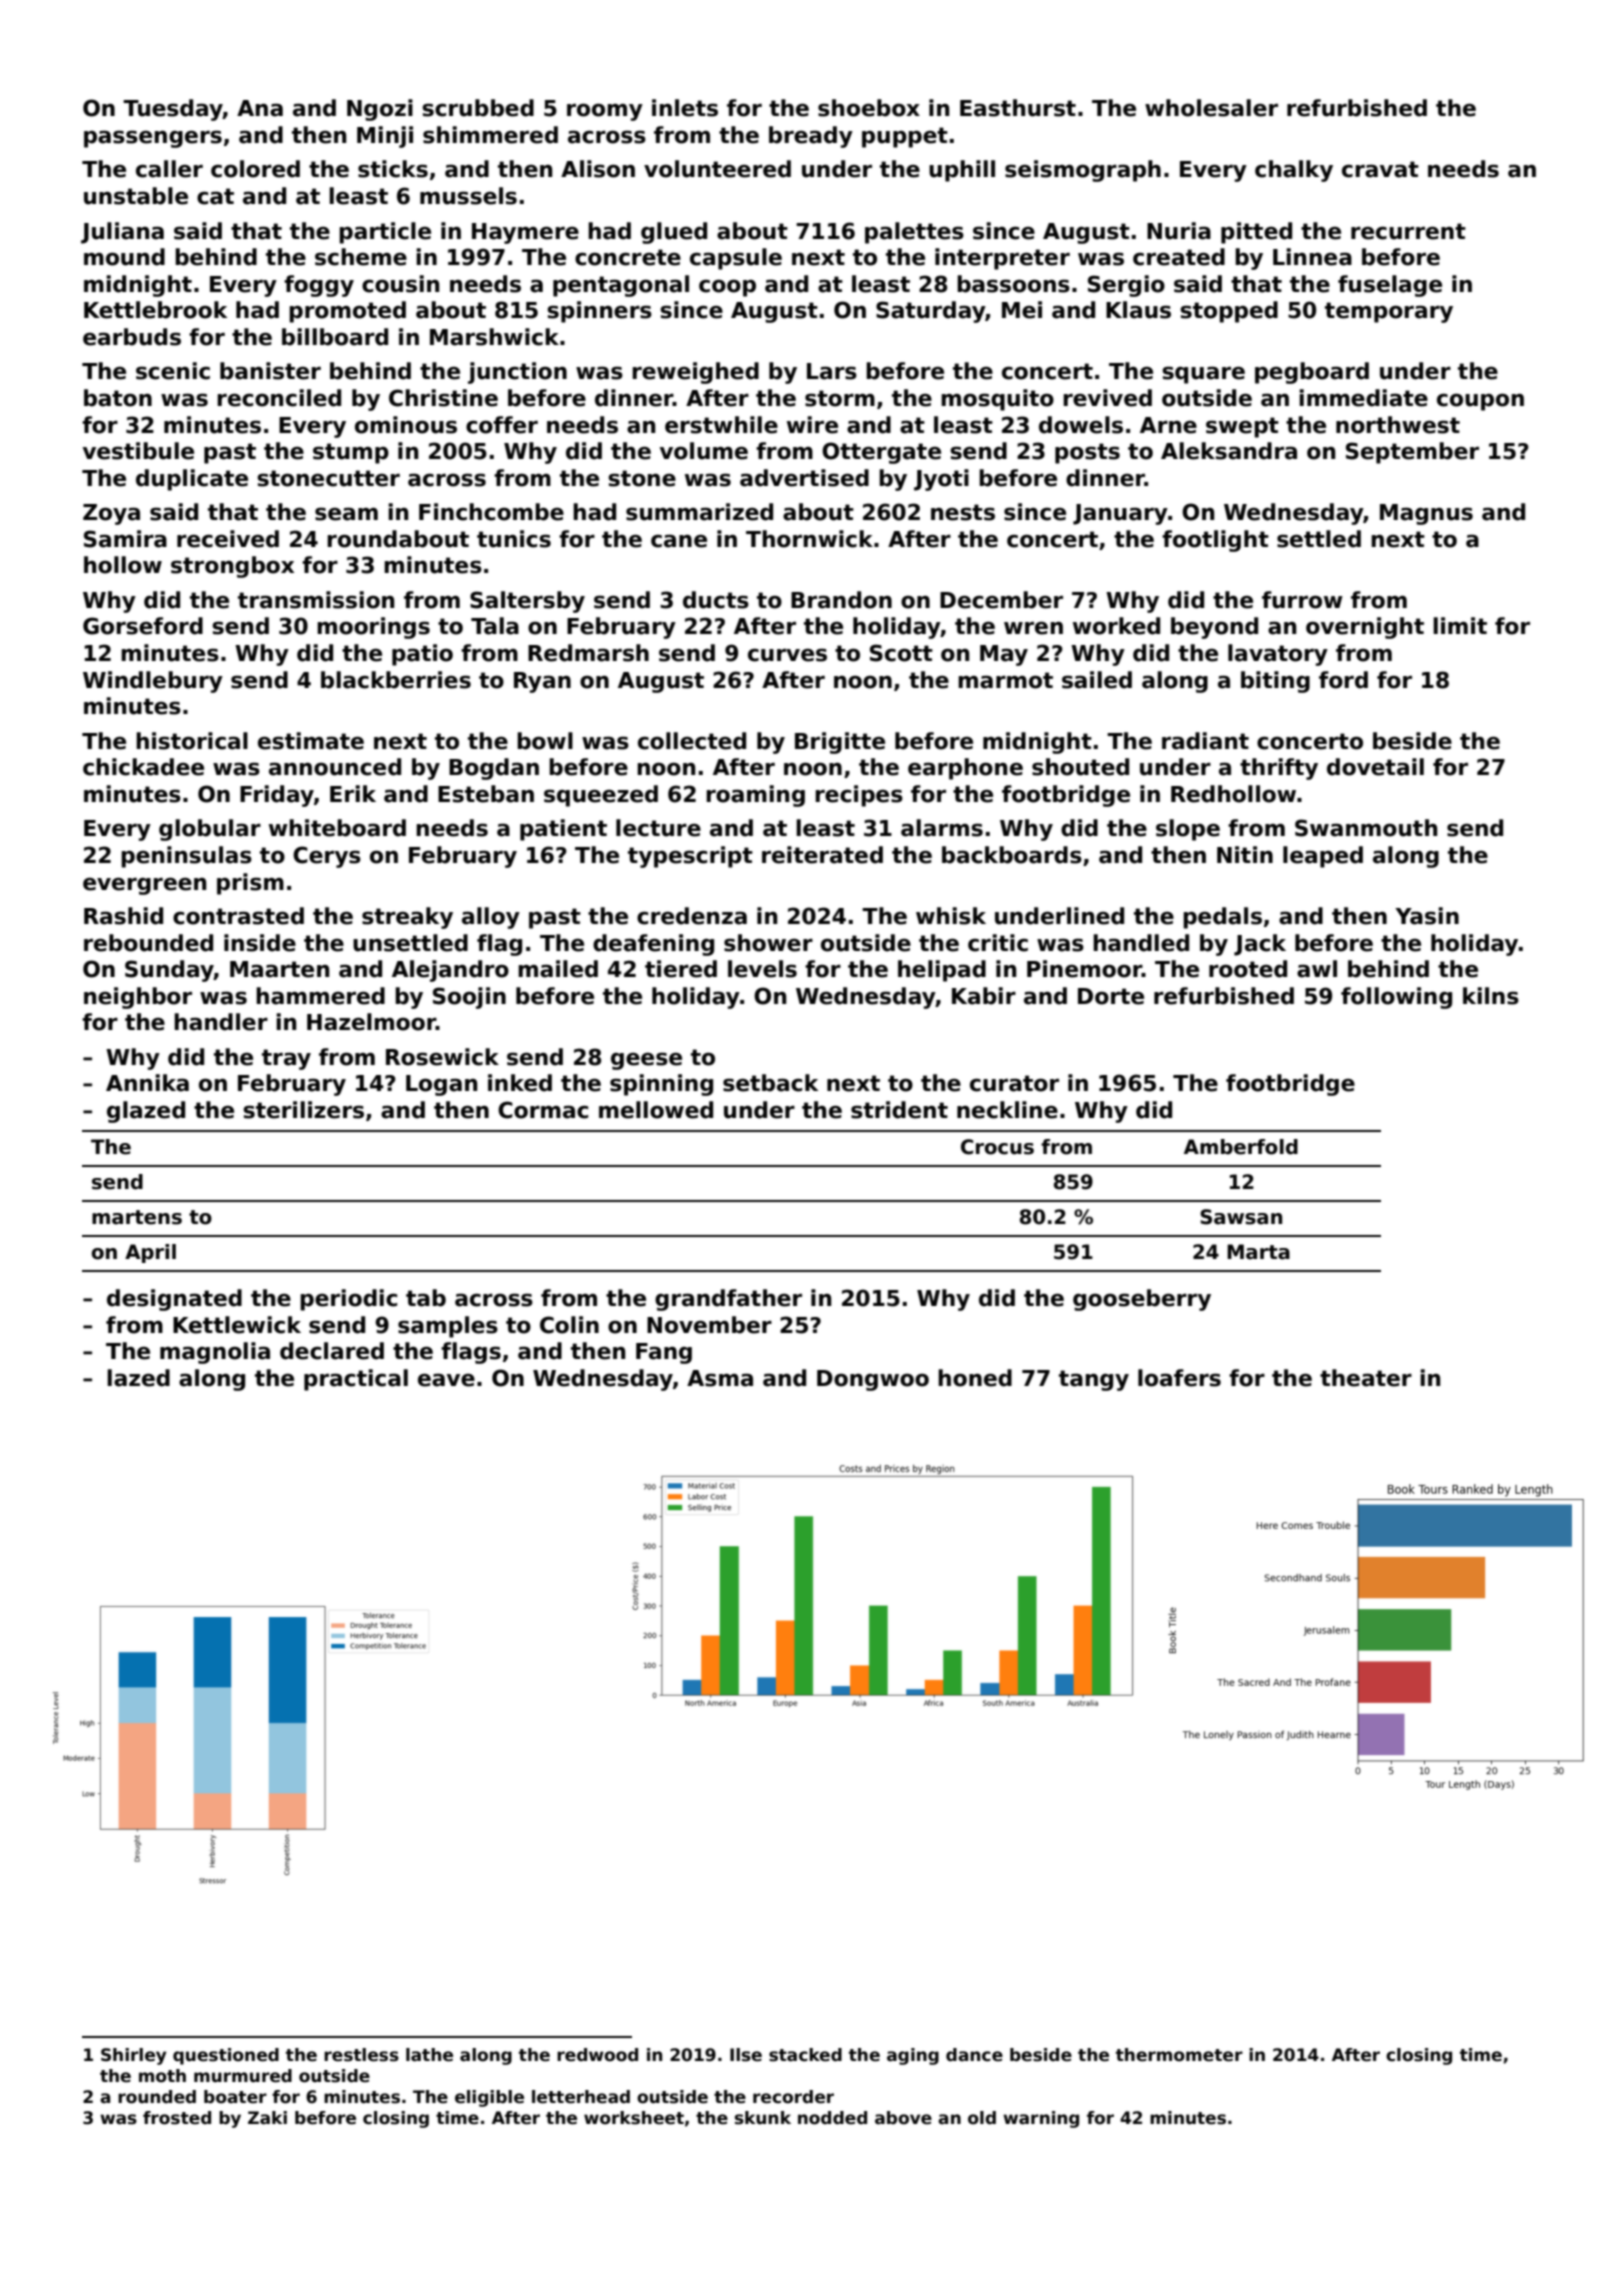 This document has width=1620, height=2292. What do you see at coordinates (962, 171) in the document?
I see `uphill` at bounding box center [962, 171].
